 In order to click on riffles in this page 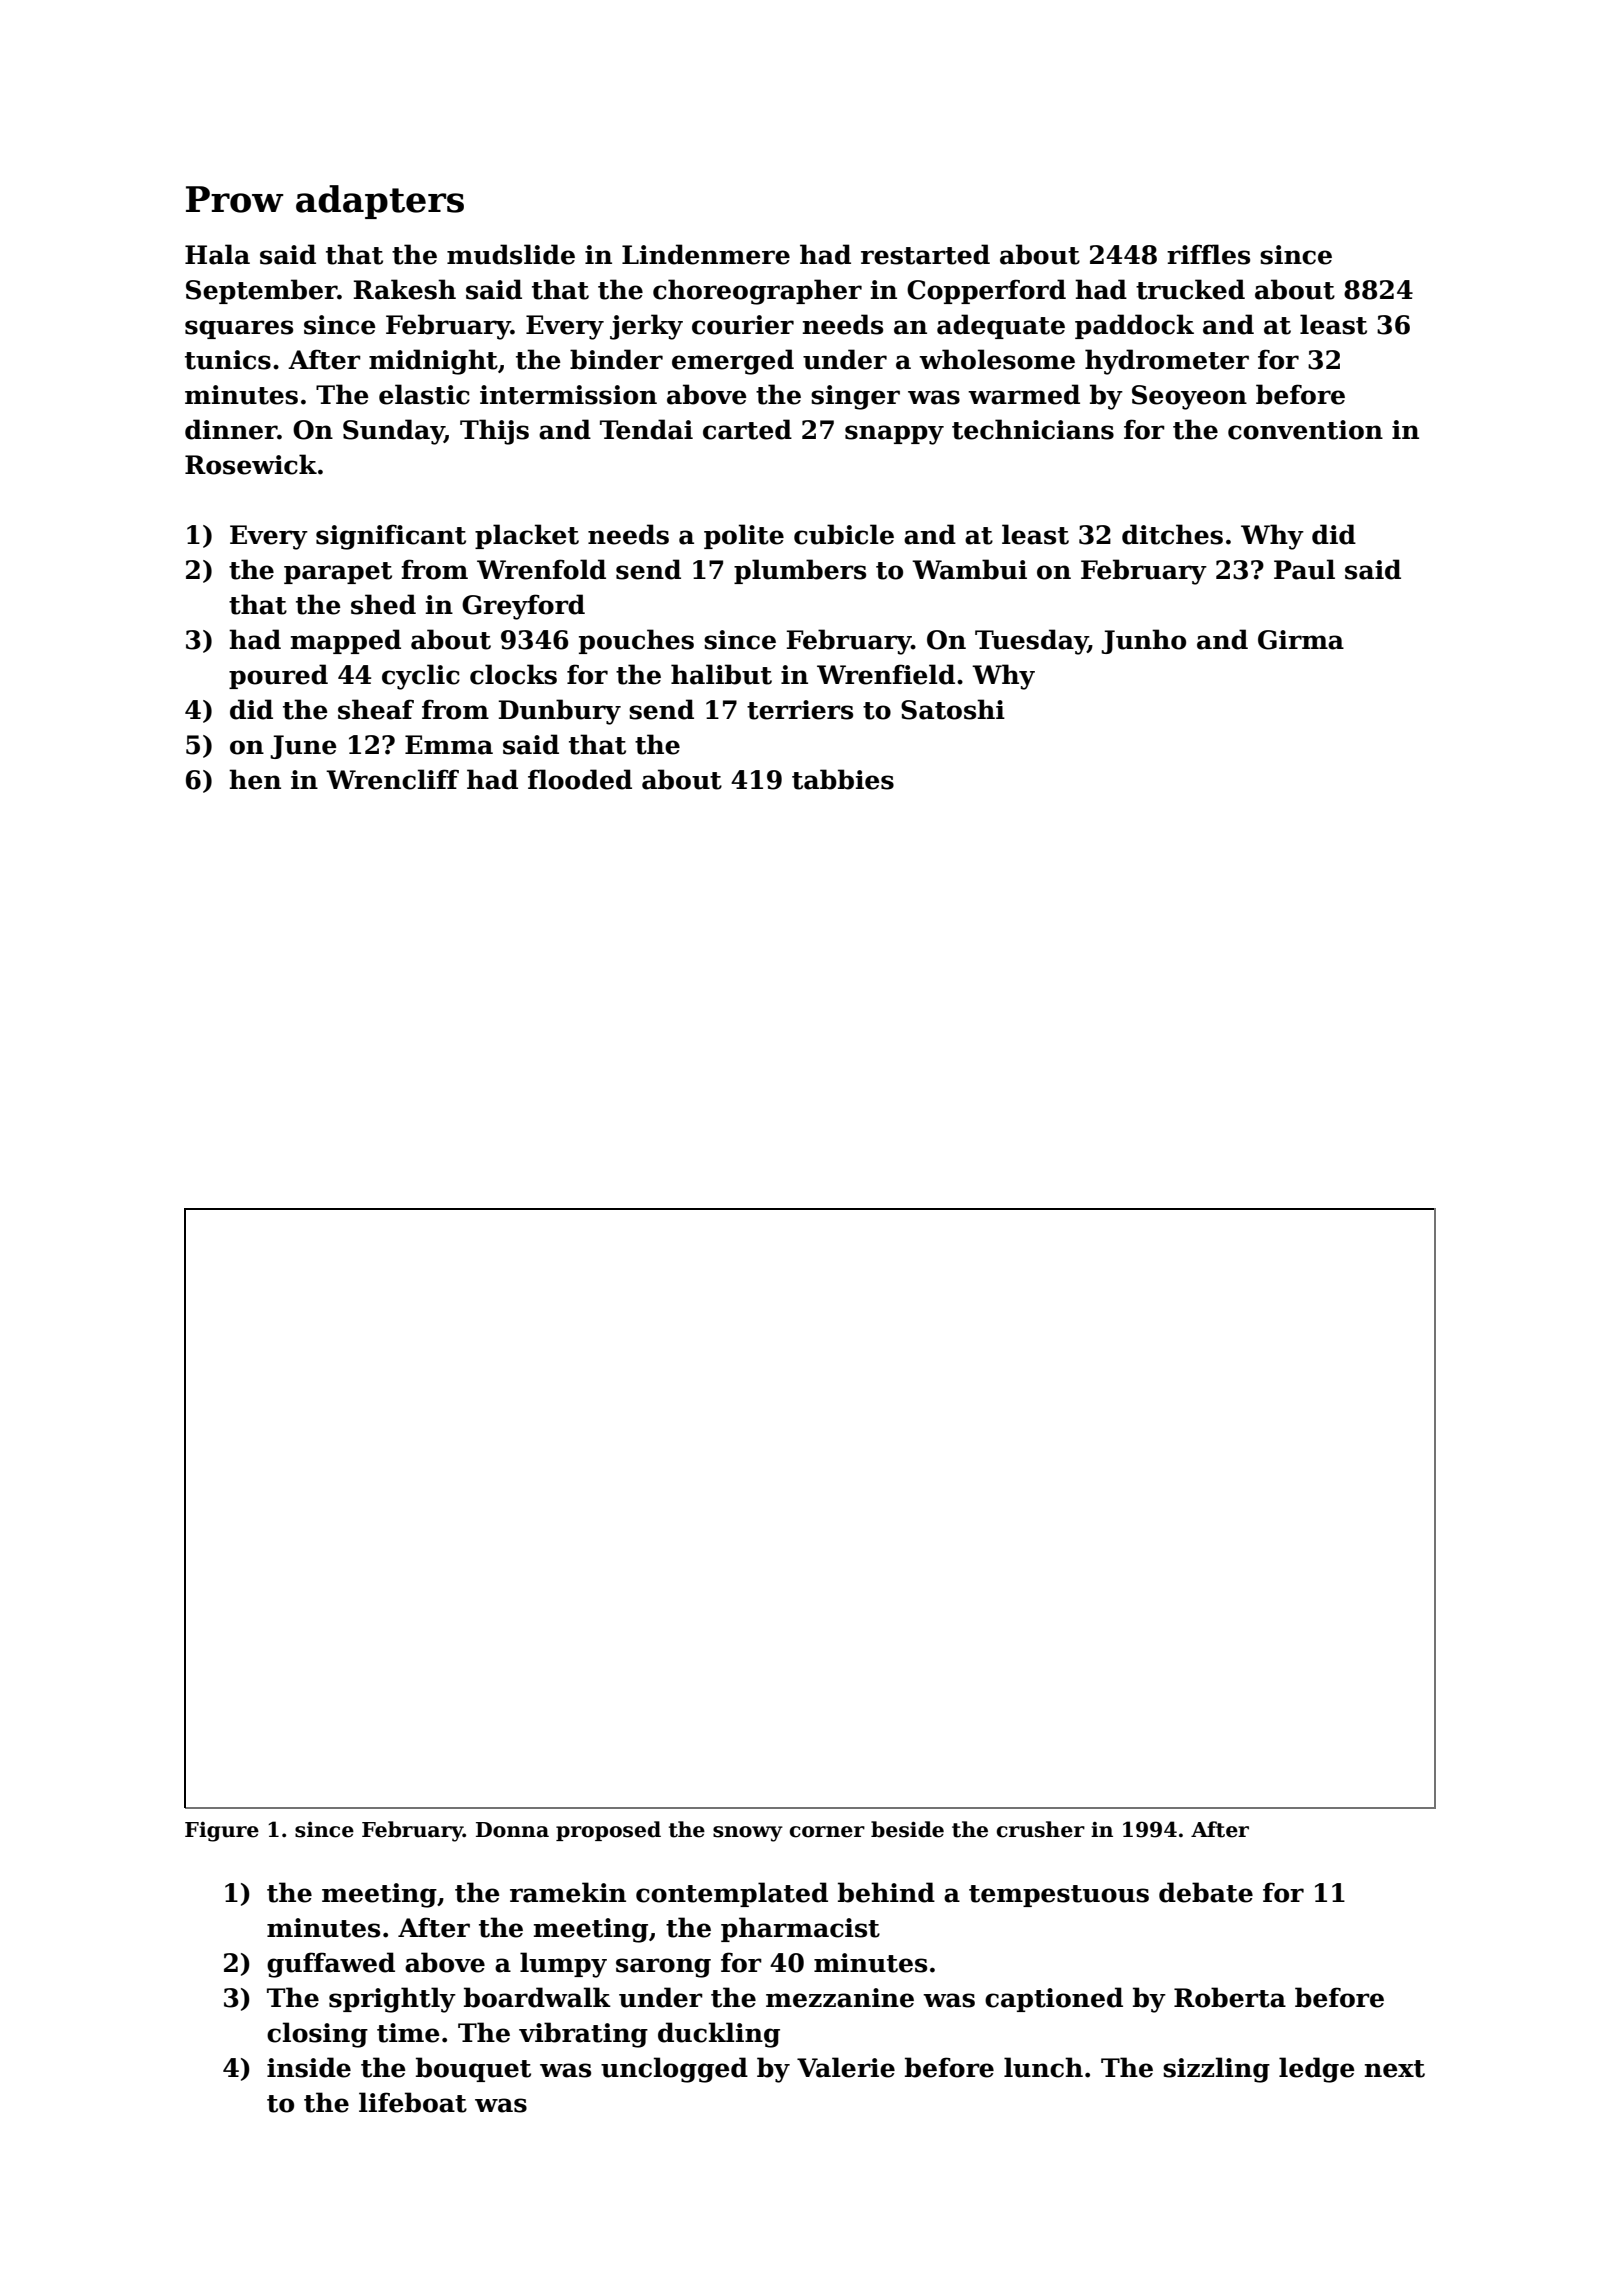, I will do `click(1208, 254)`.
